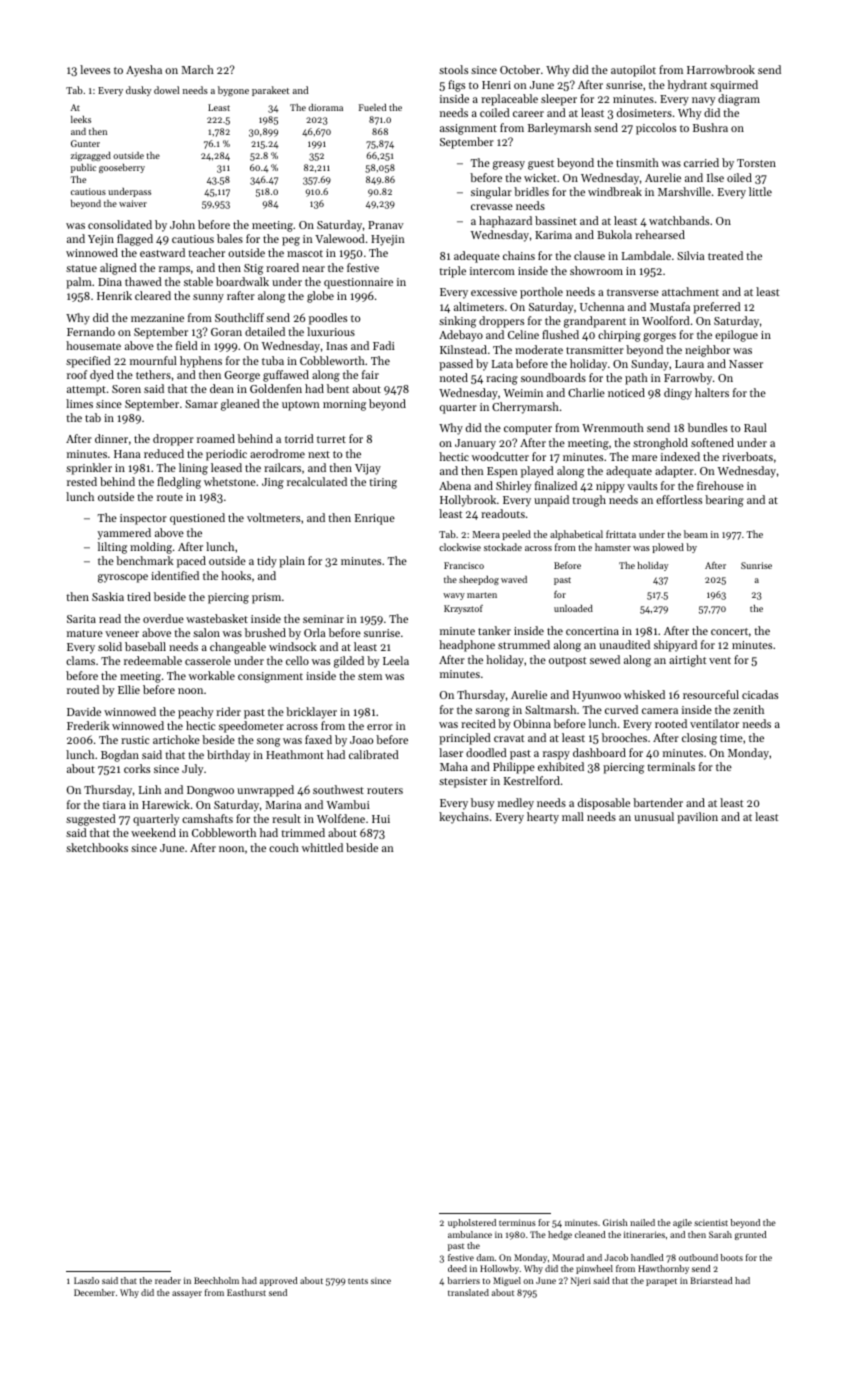  Describe the element at coordinates (349, 662) in the screenshot. I see `gilded` at that location.
